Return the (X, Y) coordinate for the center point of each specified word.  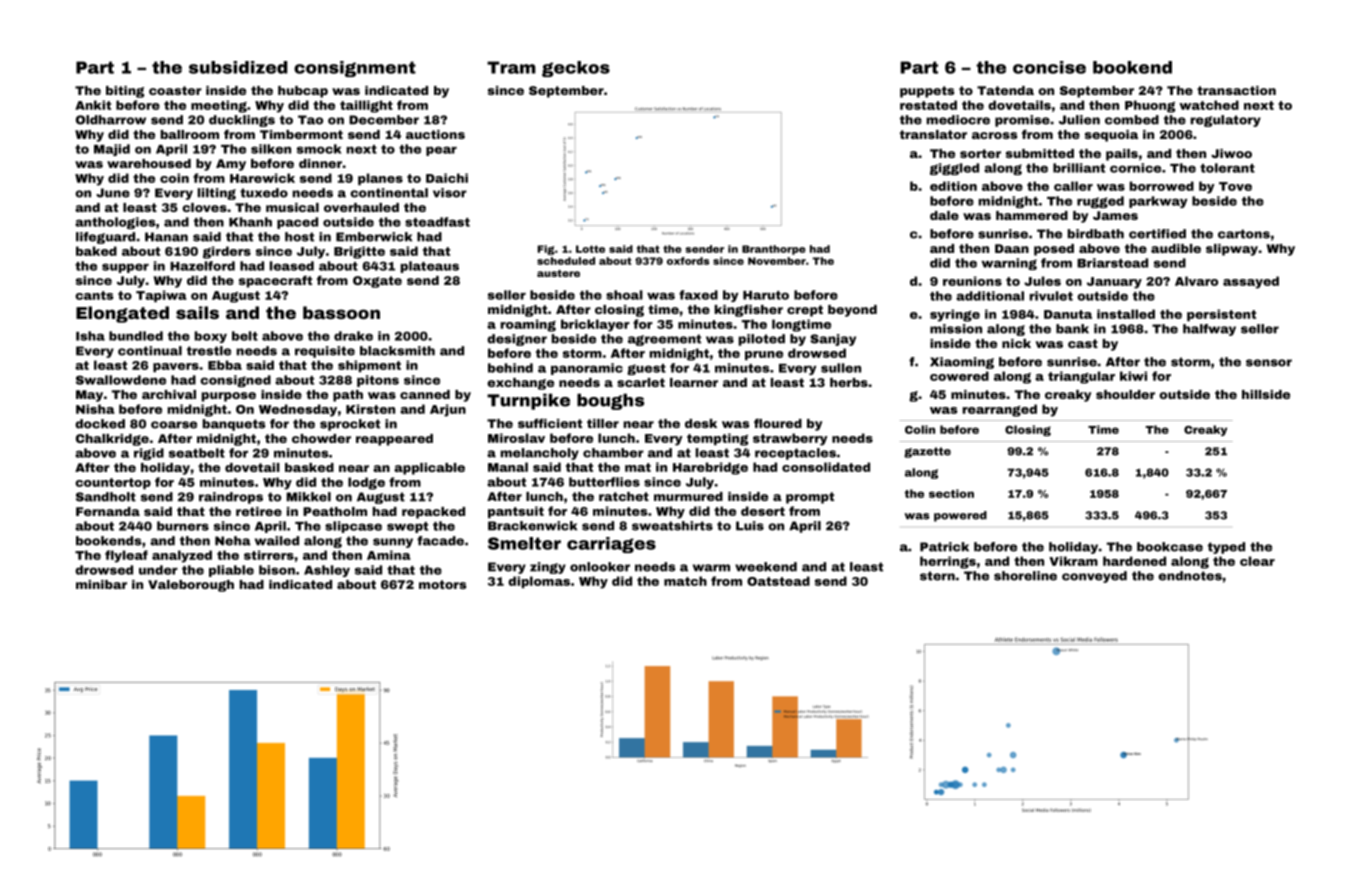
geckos (576, 69)
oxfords (688, 261)
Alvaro (1196, 281)
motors (442, 584)
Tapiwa (161, 296)
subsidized (238, 67)
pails (1122, 155)
